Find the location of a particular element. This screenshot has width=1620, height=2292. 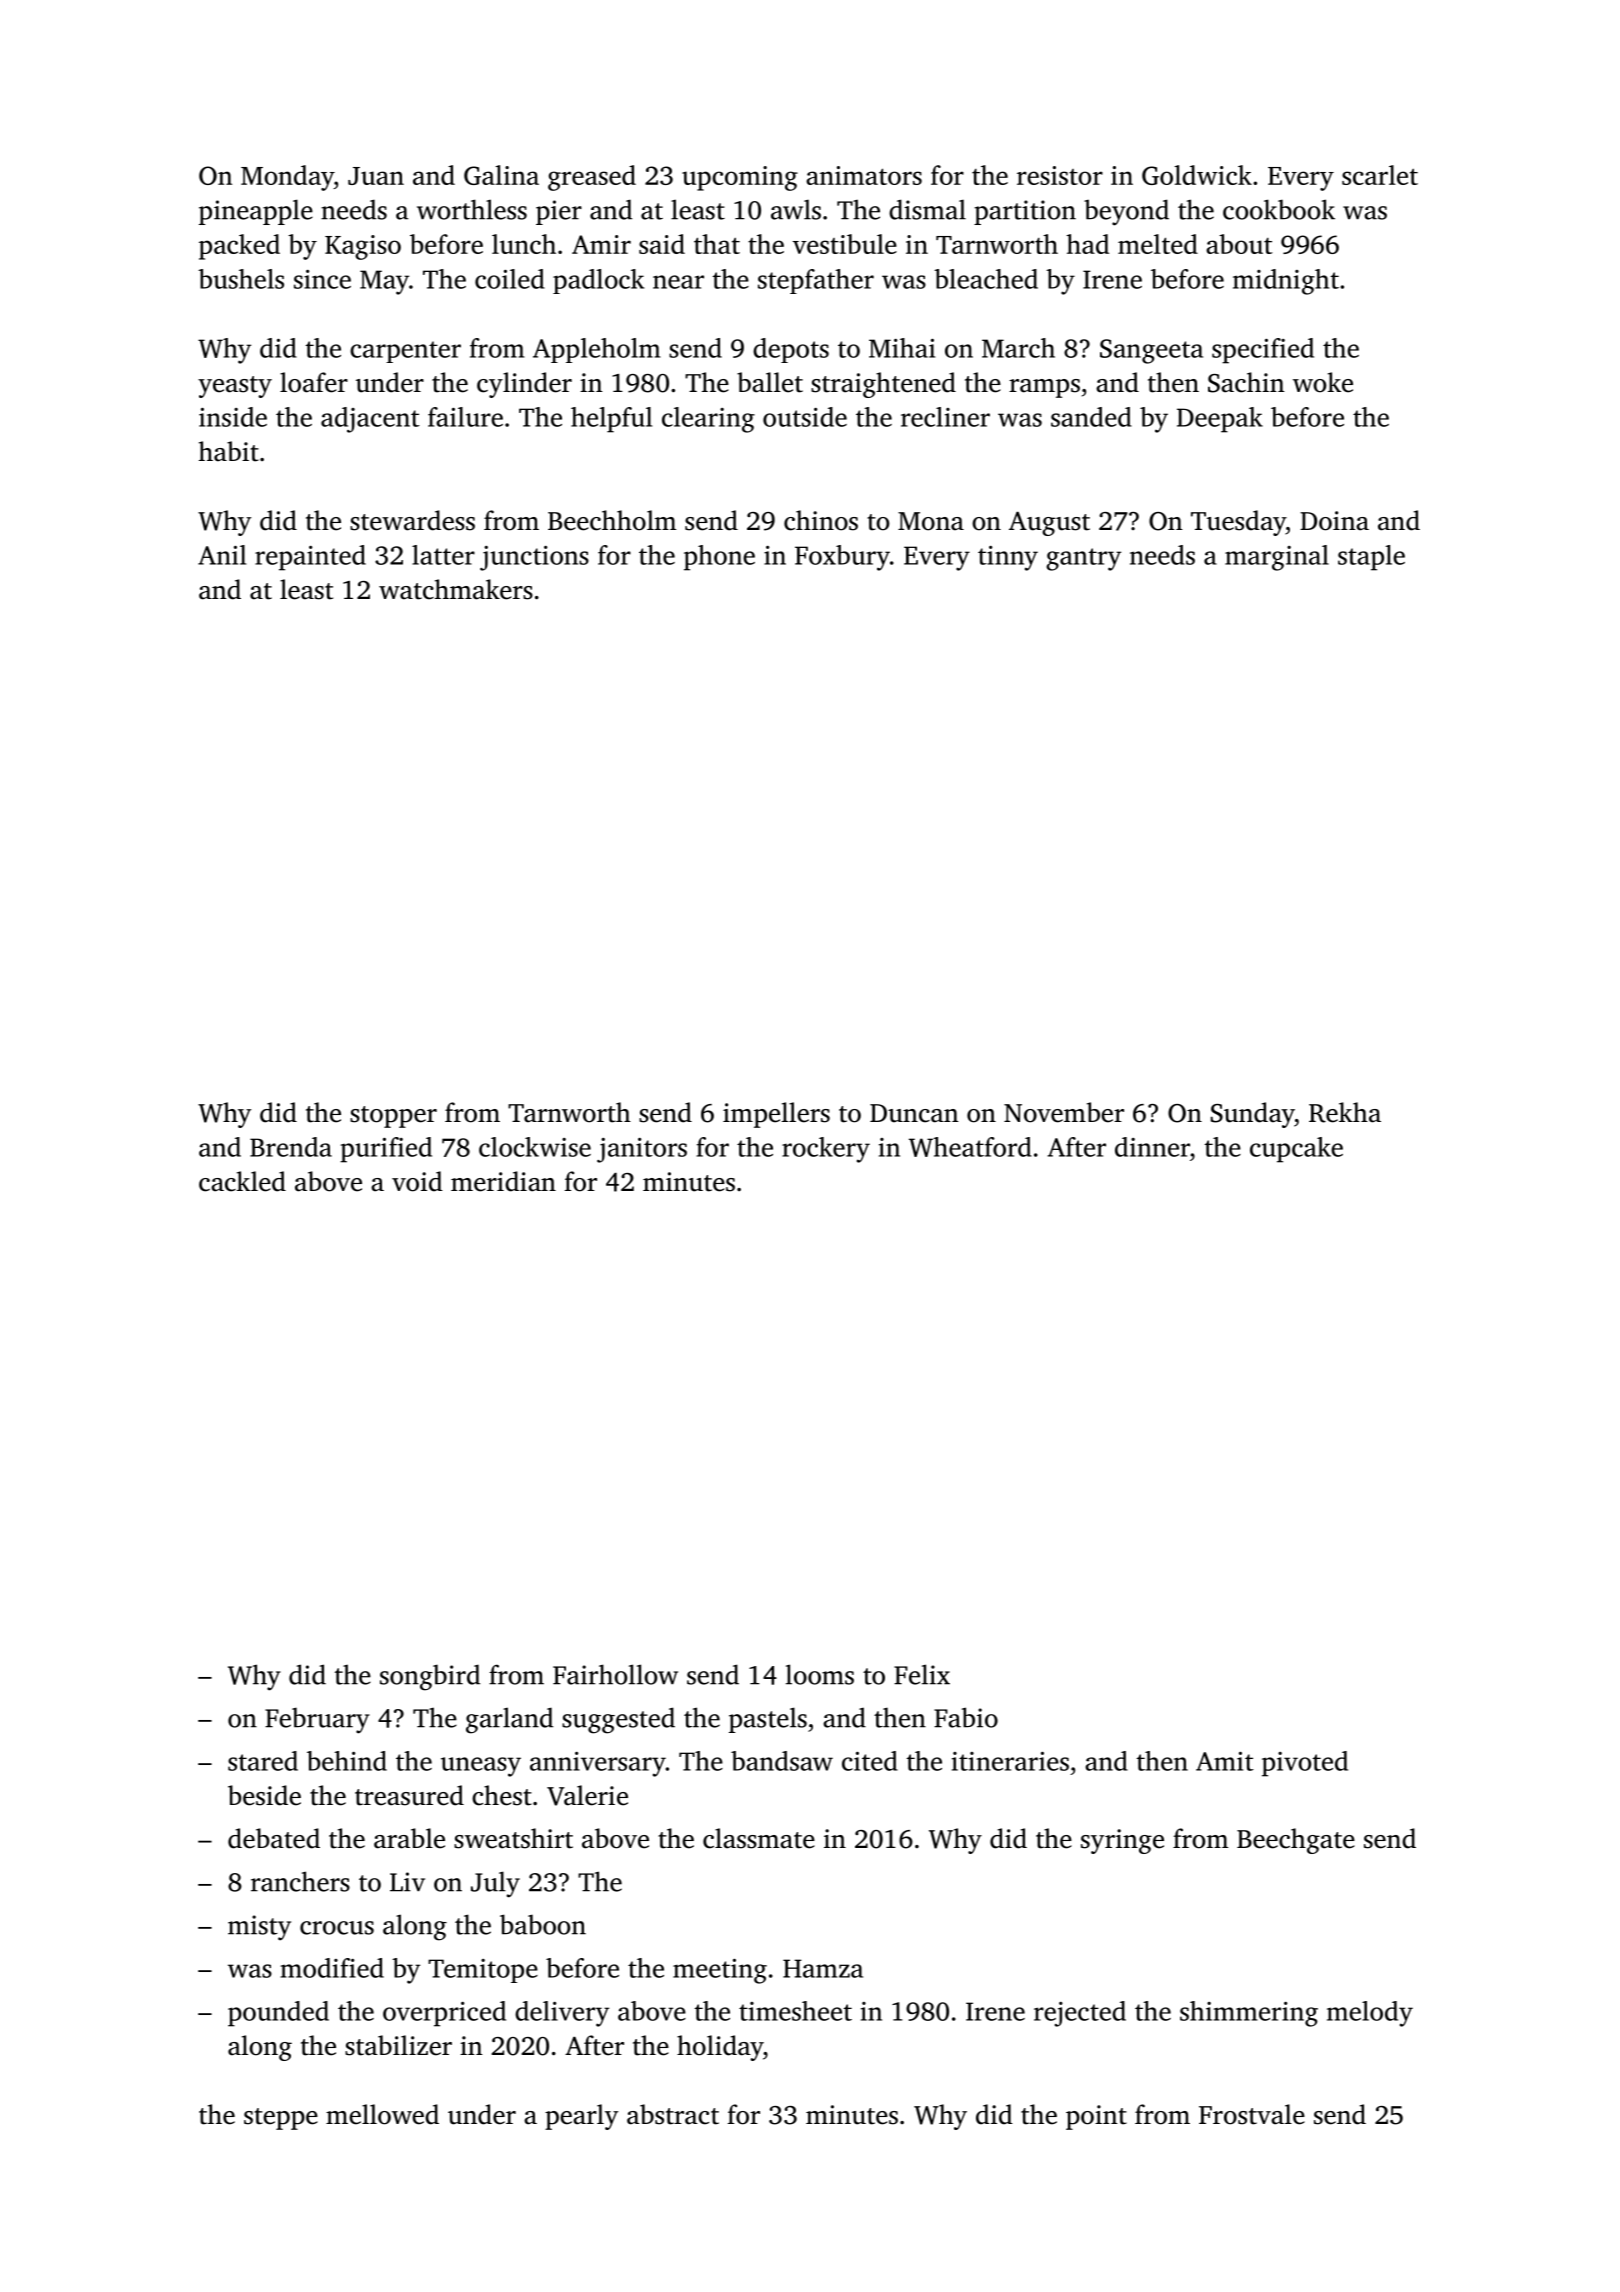

pivoted is located at coordinates (1305, 1764).
